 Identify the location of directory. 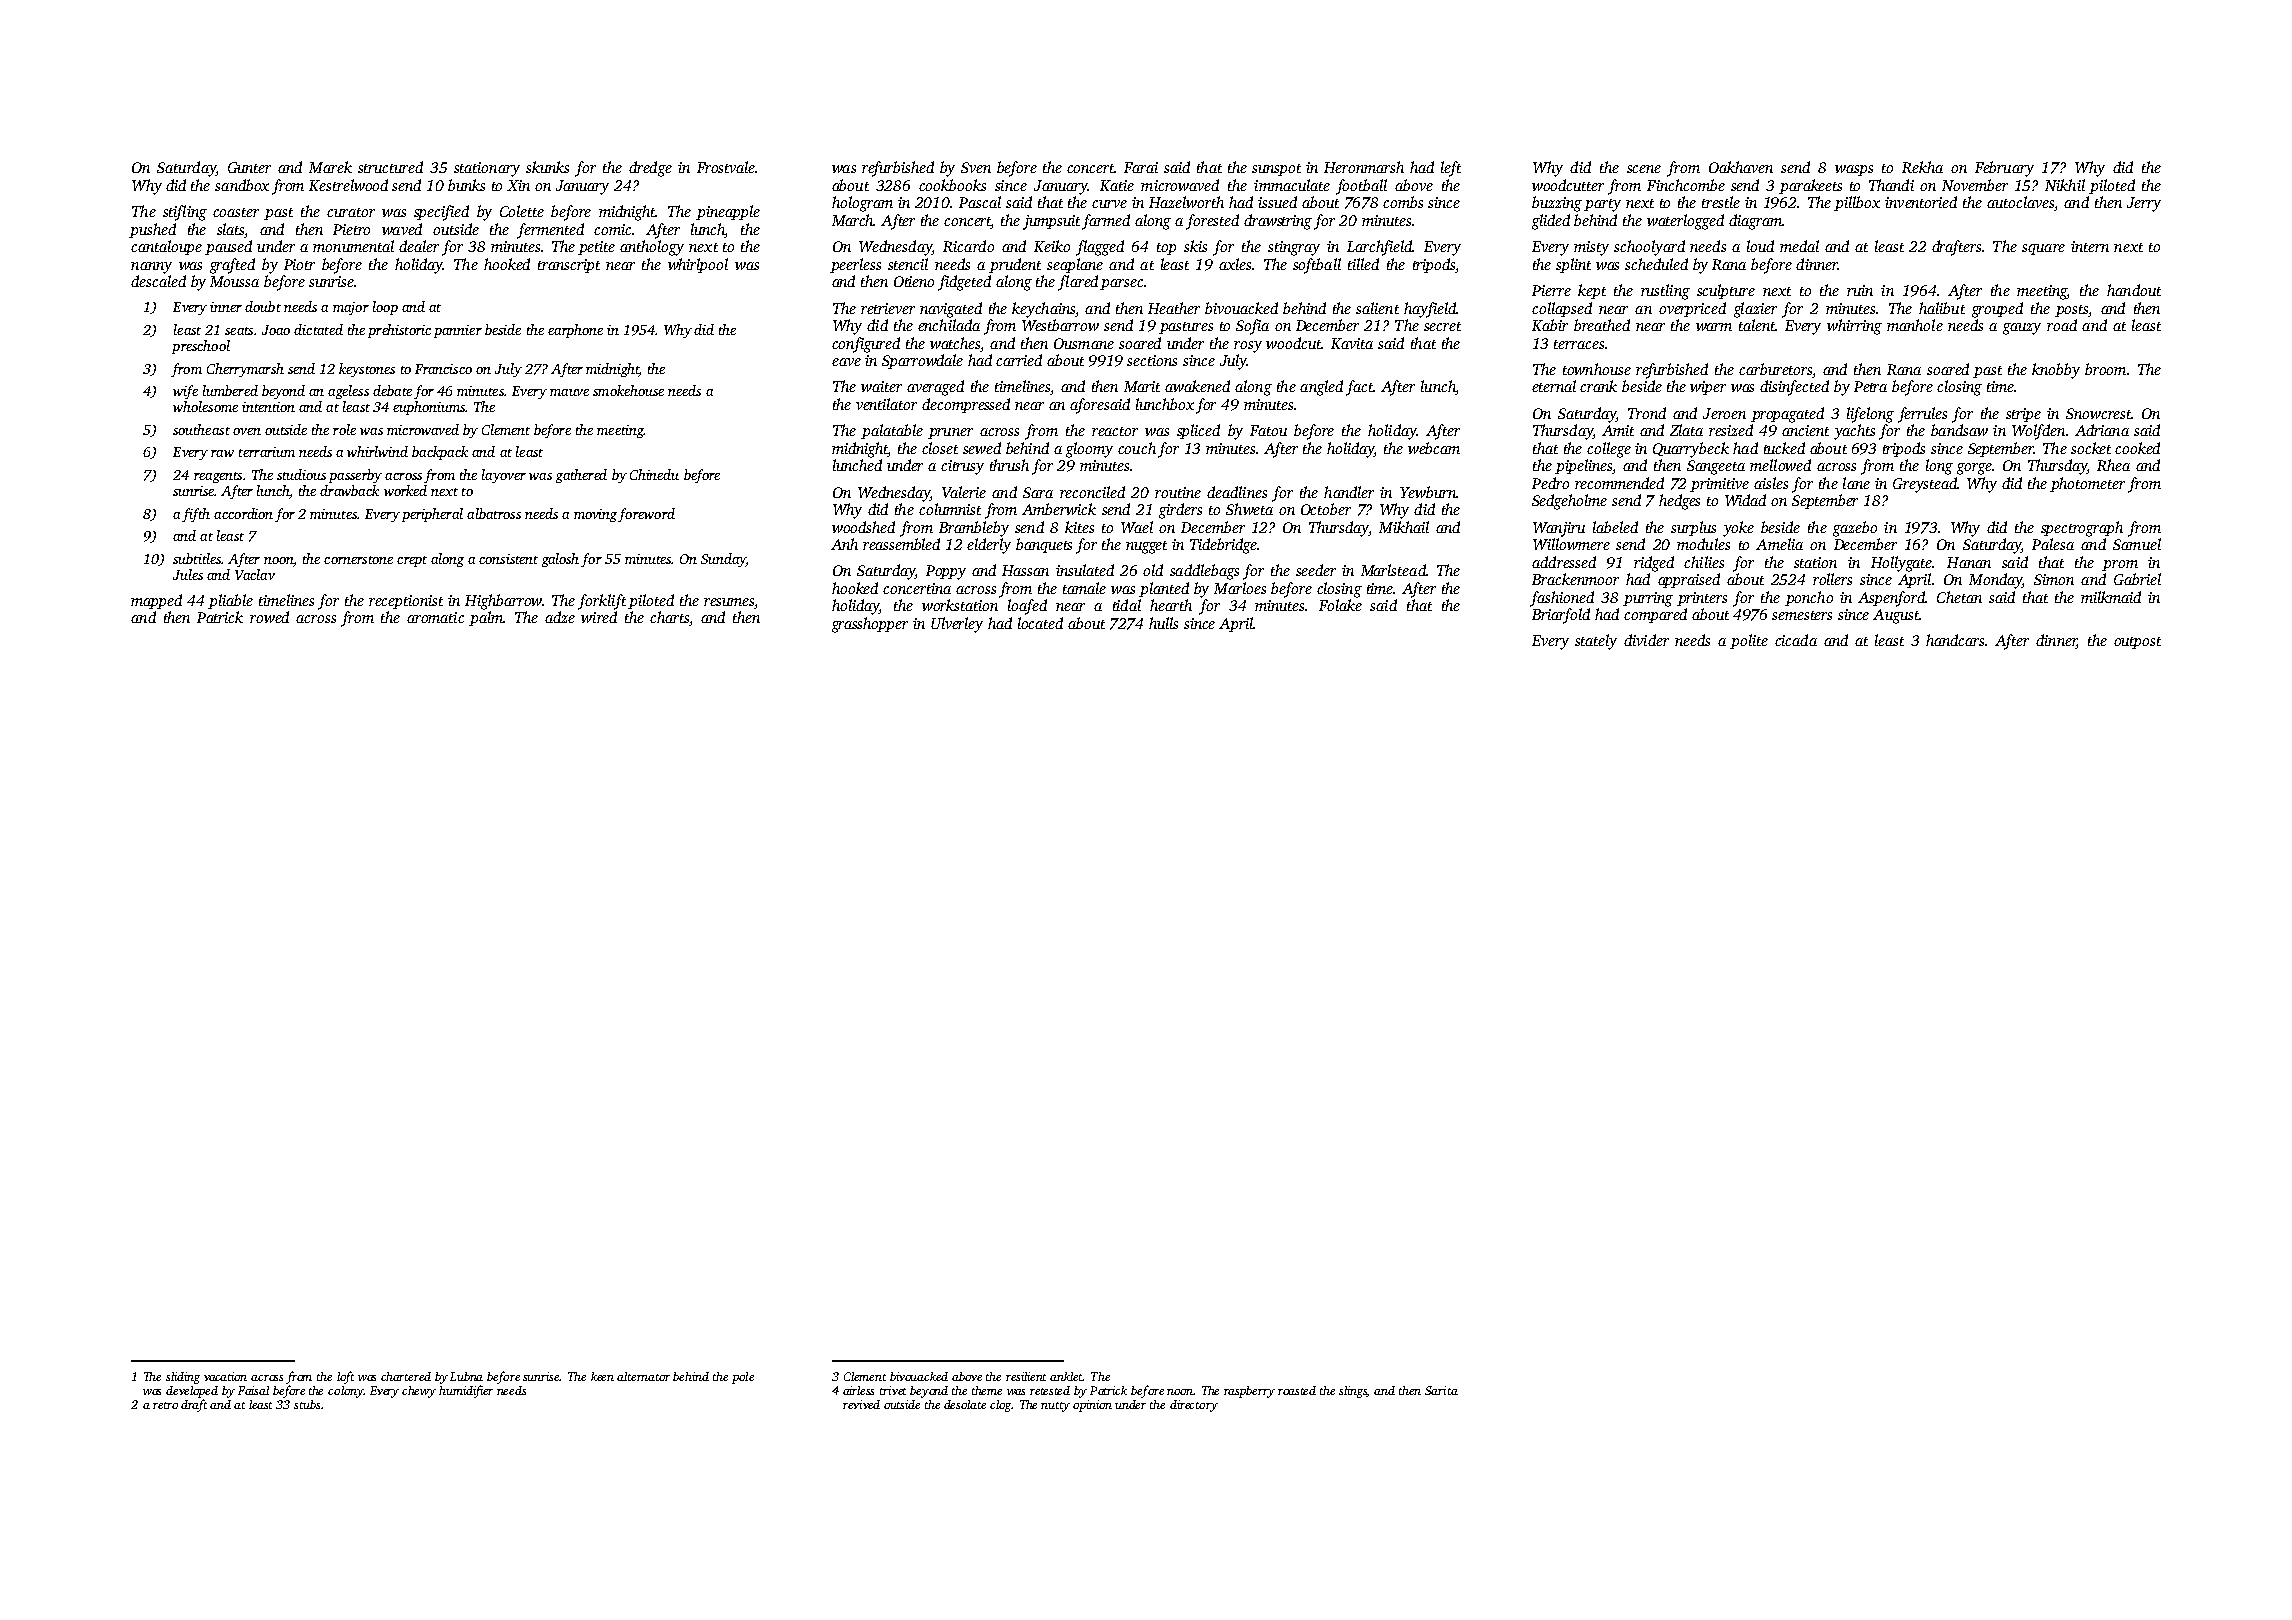
(1194, 1406).
